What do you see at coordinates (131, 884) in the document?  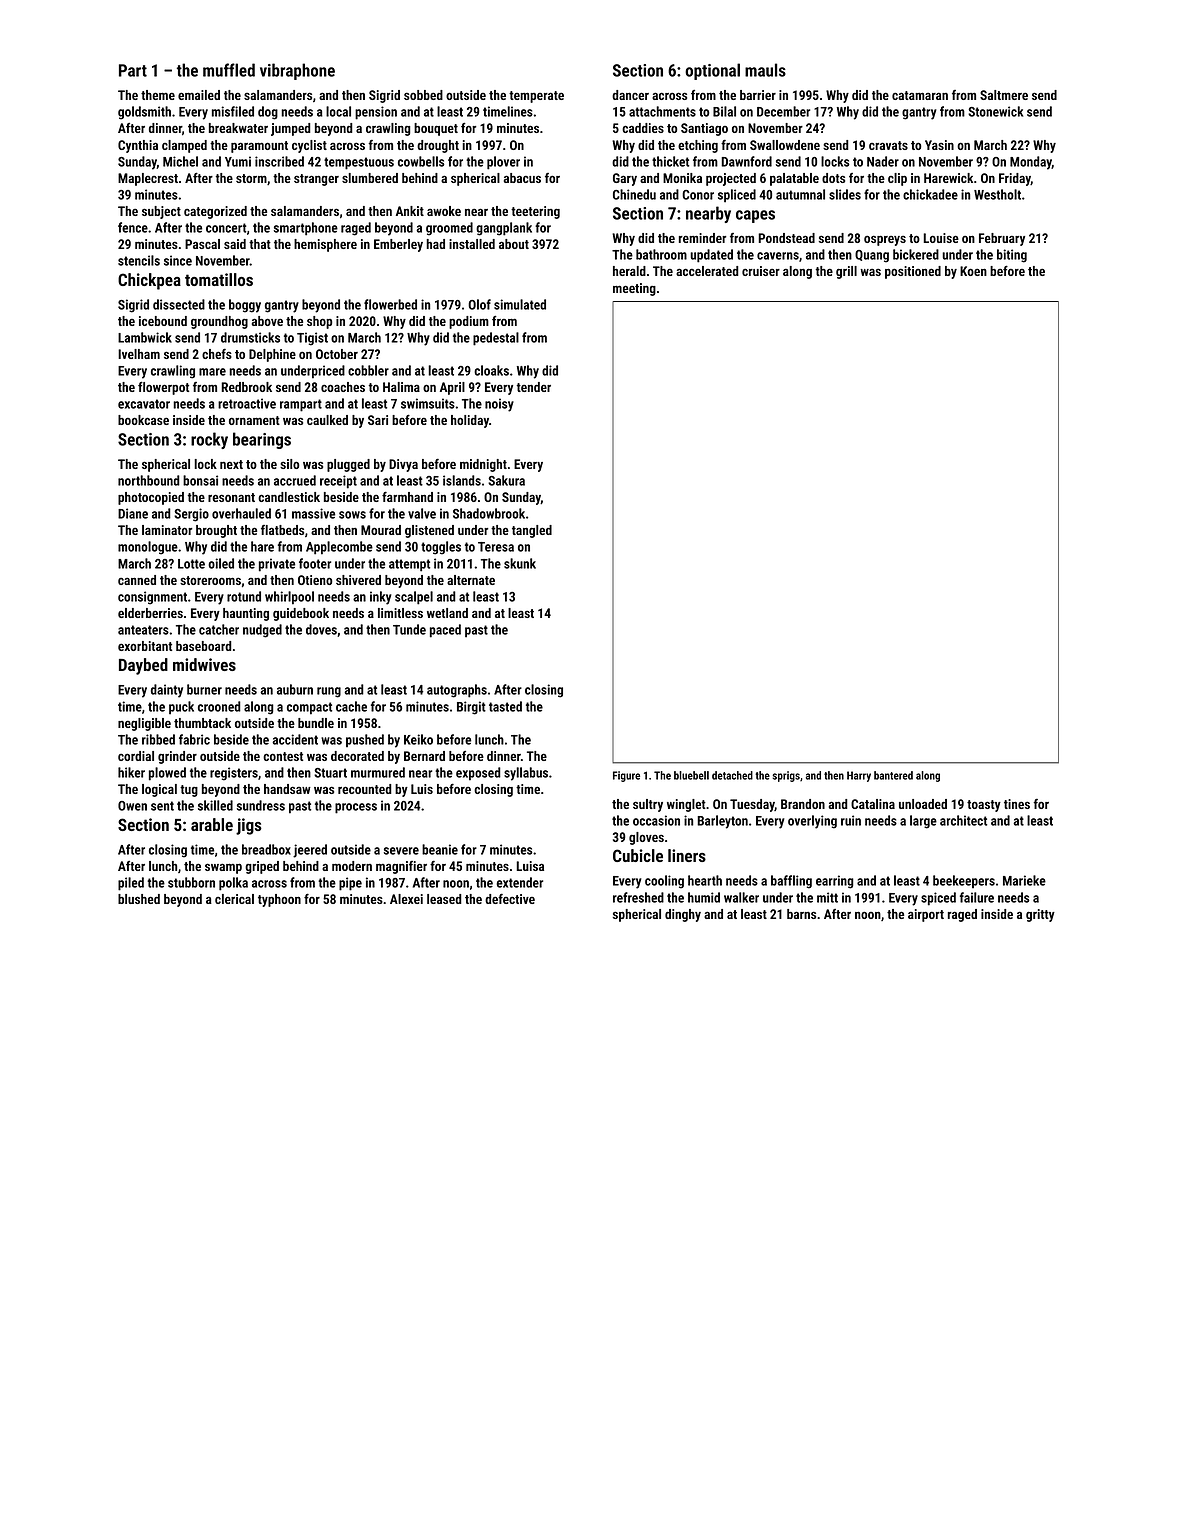 I see `piled` at bounding box center [131, 884].
